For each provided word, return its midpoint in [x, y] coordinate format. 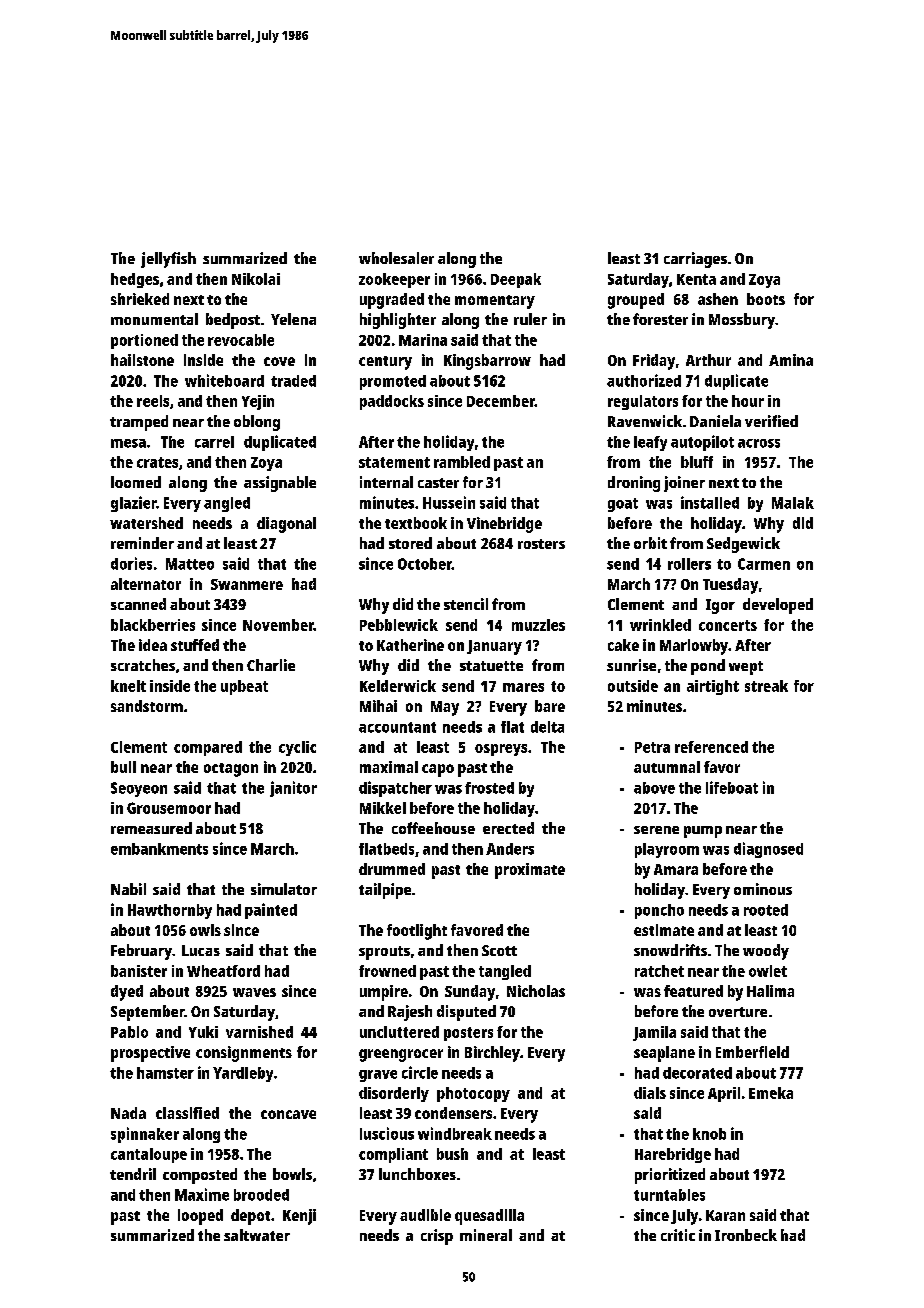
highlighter [398, 321]
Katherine [410, 645]
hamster [165, 1073]
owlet [768, 971]
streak [766, 686]
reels [153, 401]
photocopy [473, 1094]
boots [766, 299]
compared [208, 748]
